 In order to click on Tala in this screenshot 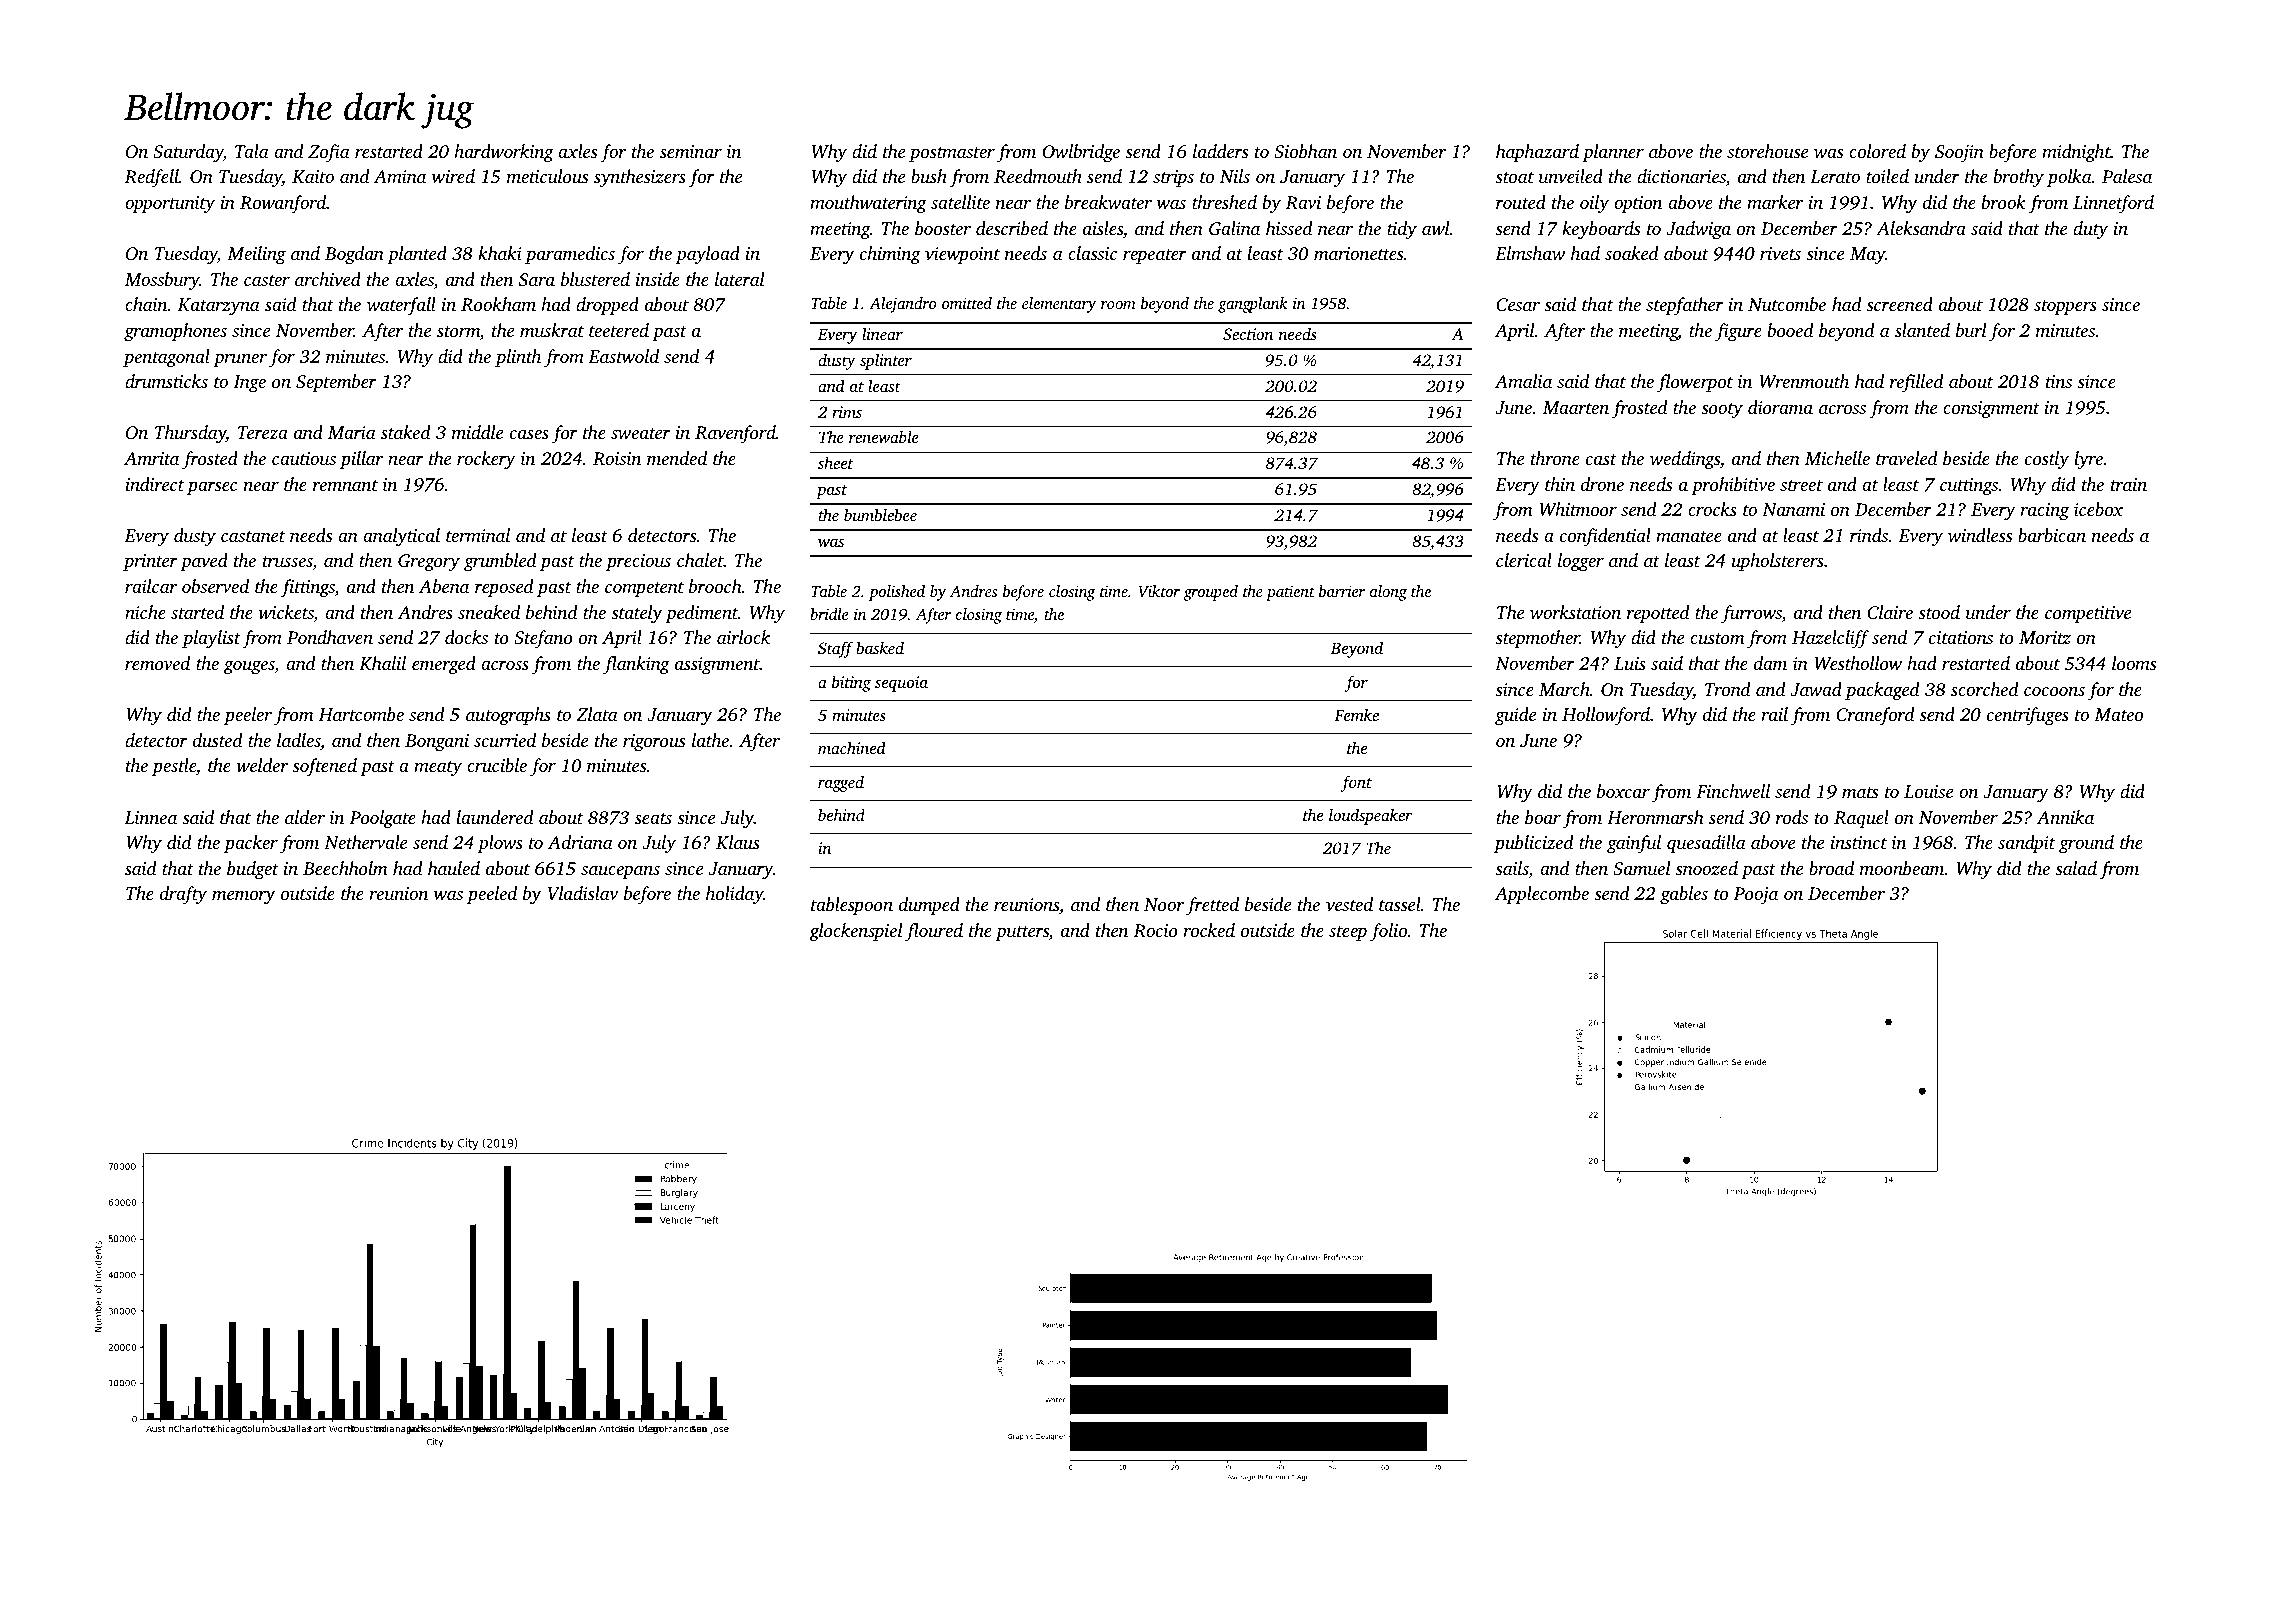, I will do `click(252, 151)`.
